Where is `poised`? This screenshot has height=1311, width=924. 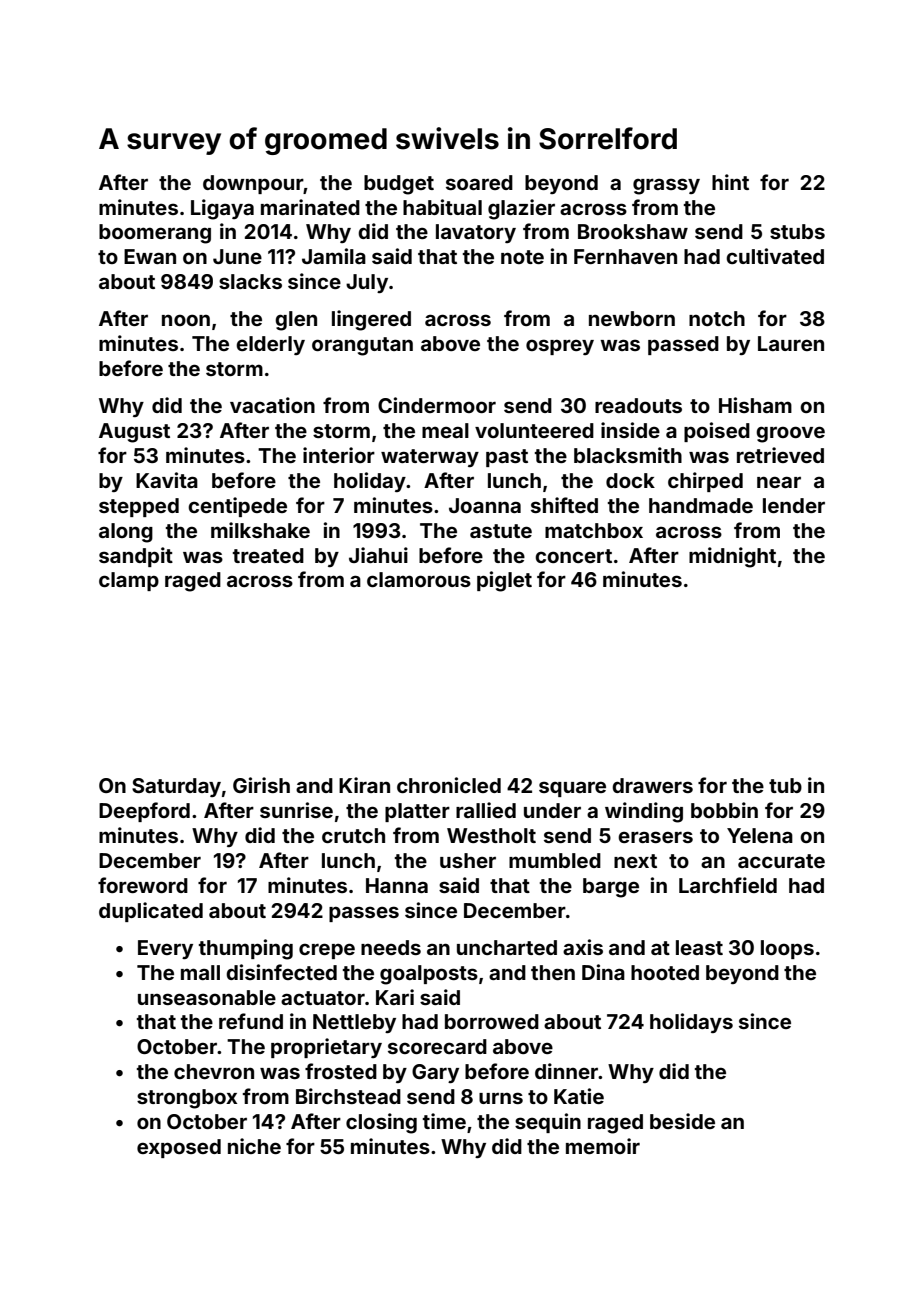 poised is located at coordinates (717, 432).
